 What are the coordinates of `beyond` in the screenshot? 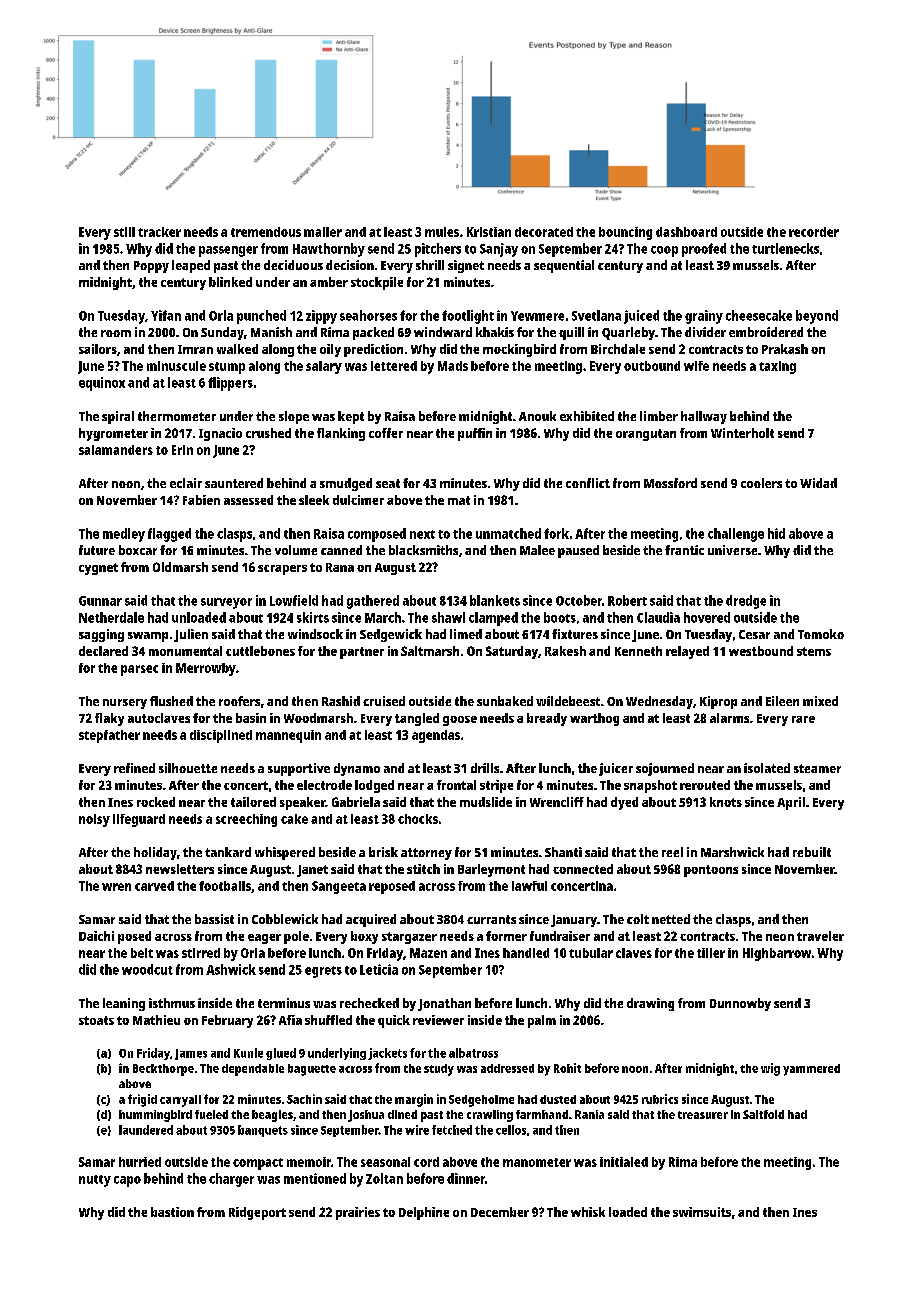 It's located at (817, 317).
